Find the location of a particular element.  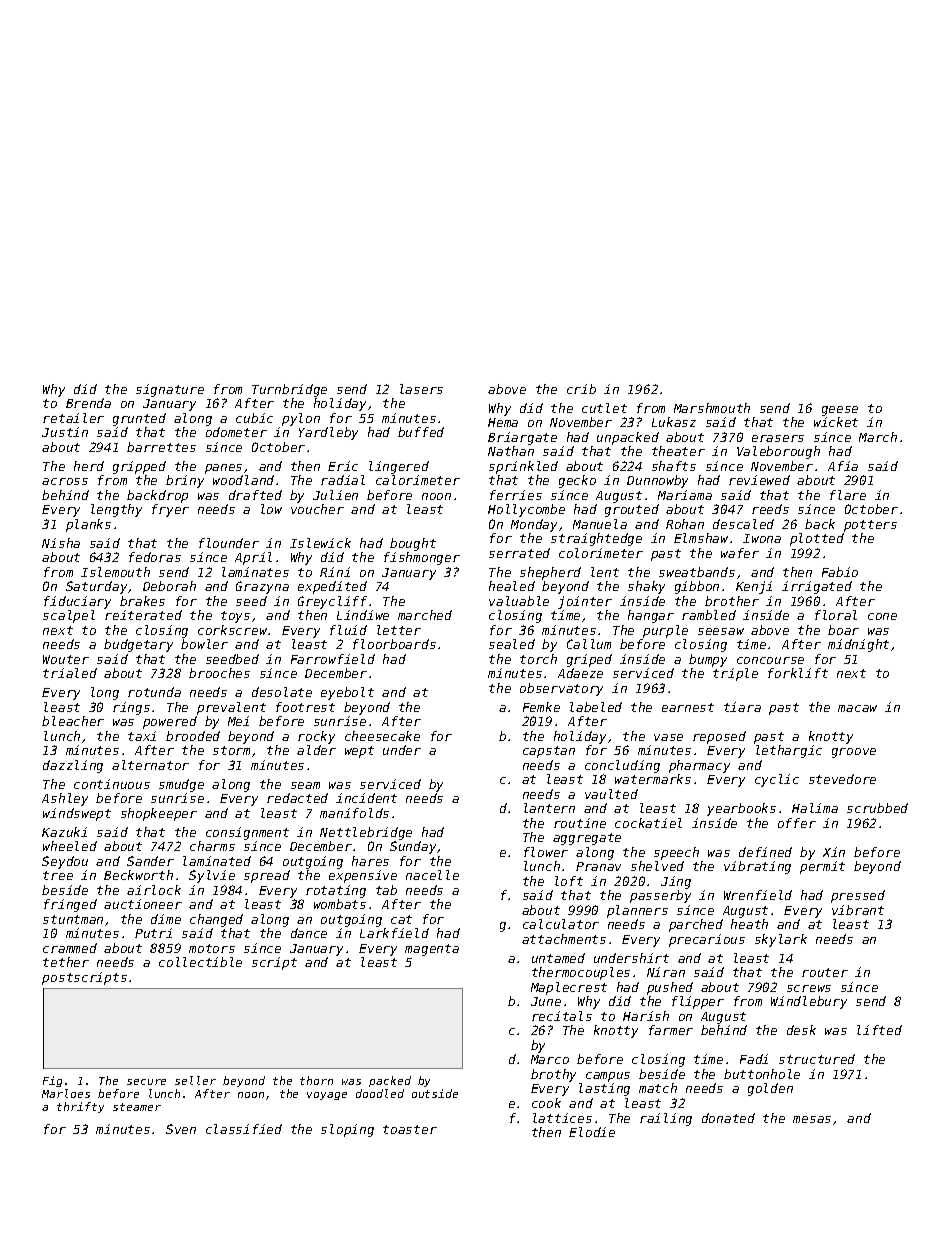

planks is located at coordinates (88, 525).
